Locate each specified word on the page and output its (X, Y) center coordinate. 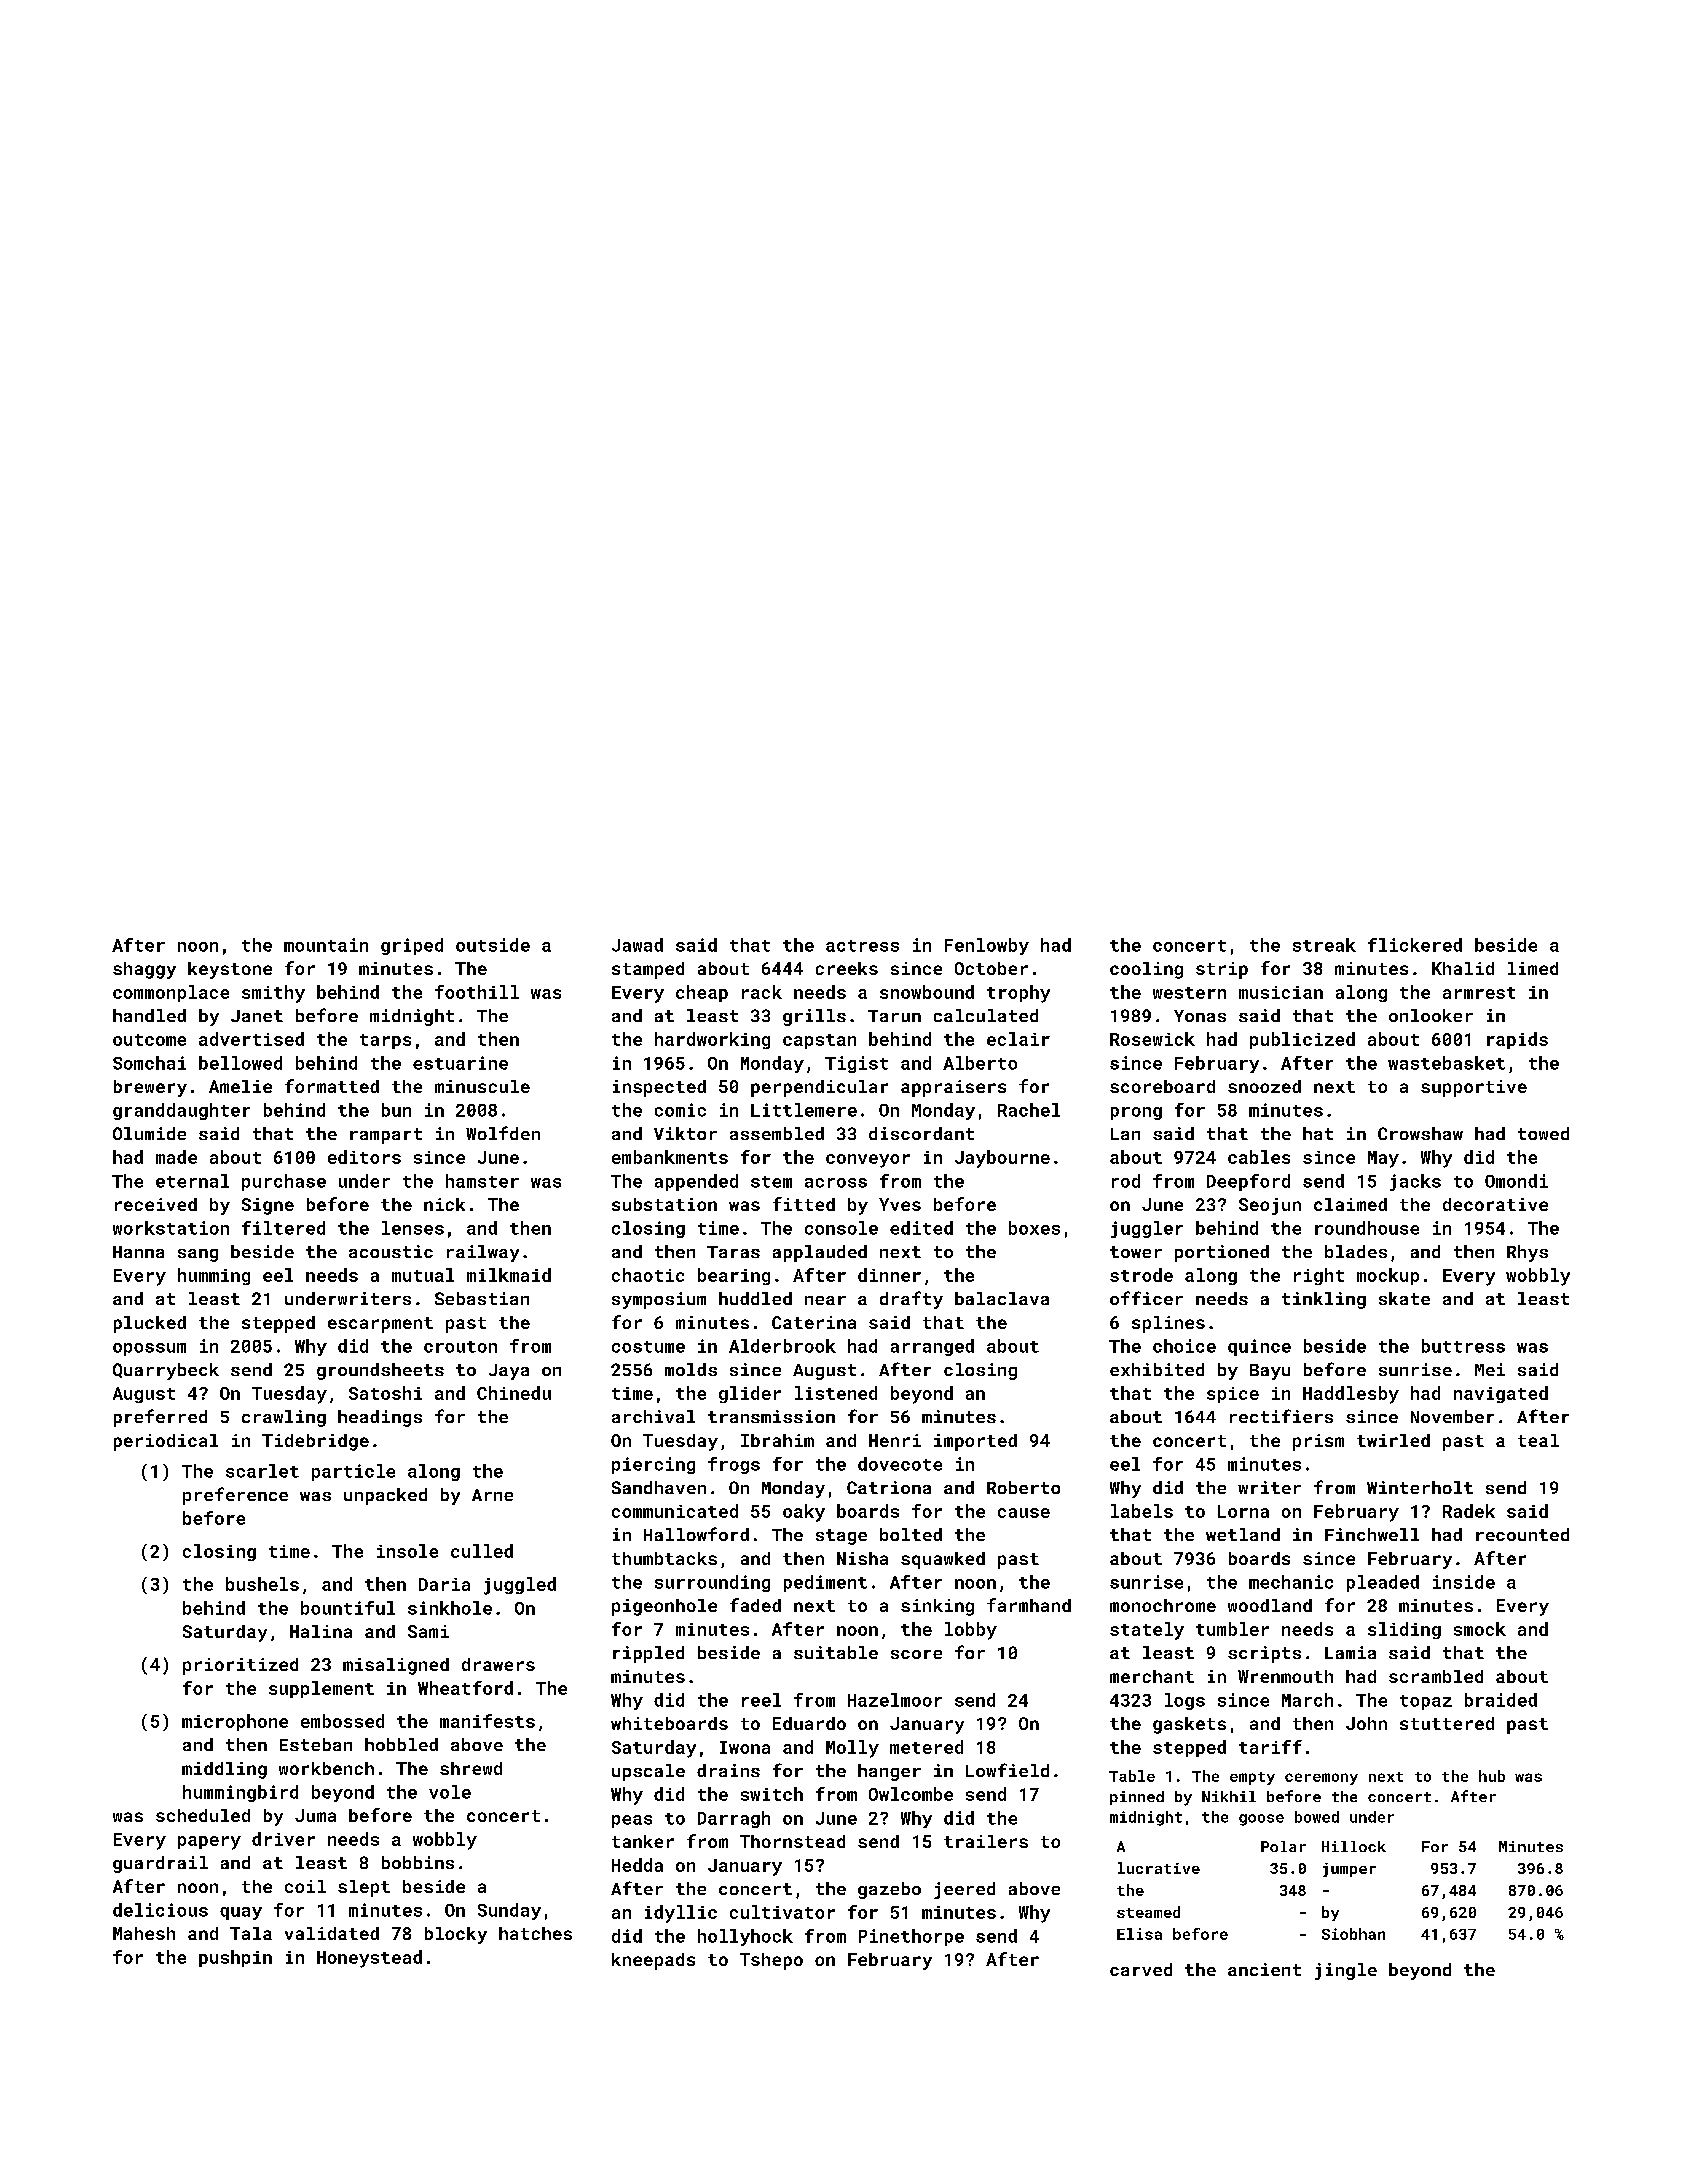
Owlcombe (911, 1794)
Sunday (509, 1911)
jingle (1346, 1971)
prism (1318, 1442)
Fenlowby (987, 946)
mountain (326, 945)
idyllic (681, 1914)
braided (1501, 1700)
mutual (423, 1275)
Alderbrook (782, 1346)
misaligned (396, 1666)
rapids (1517, 1040)
